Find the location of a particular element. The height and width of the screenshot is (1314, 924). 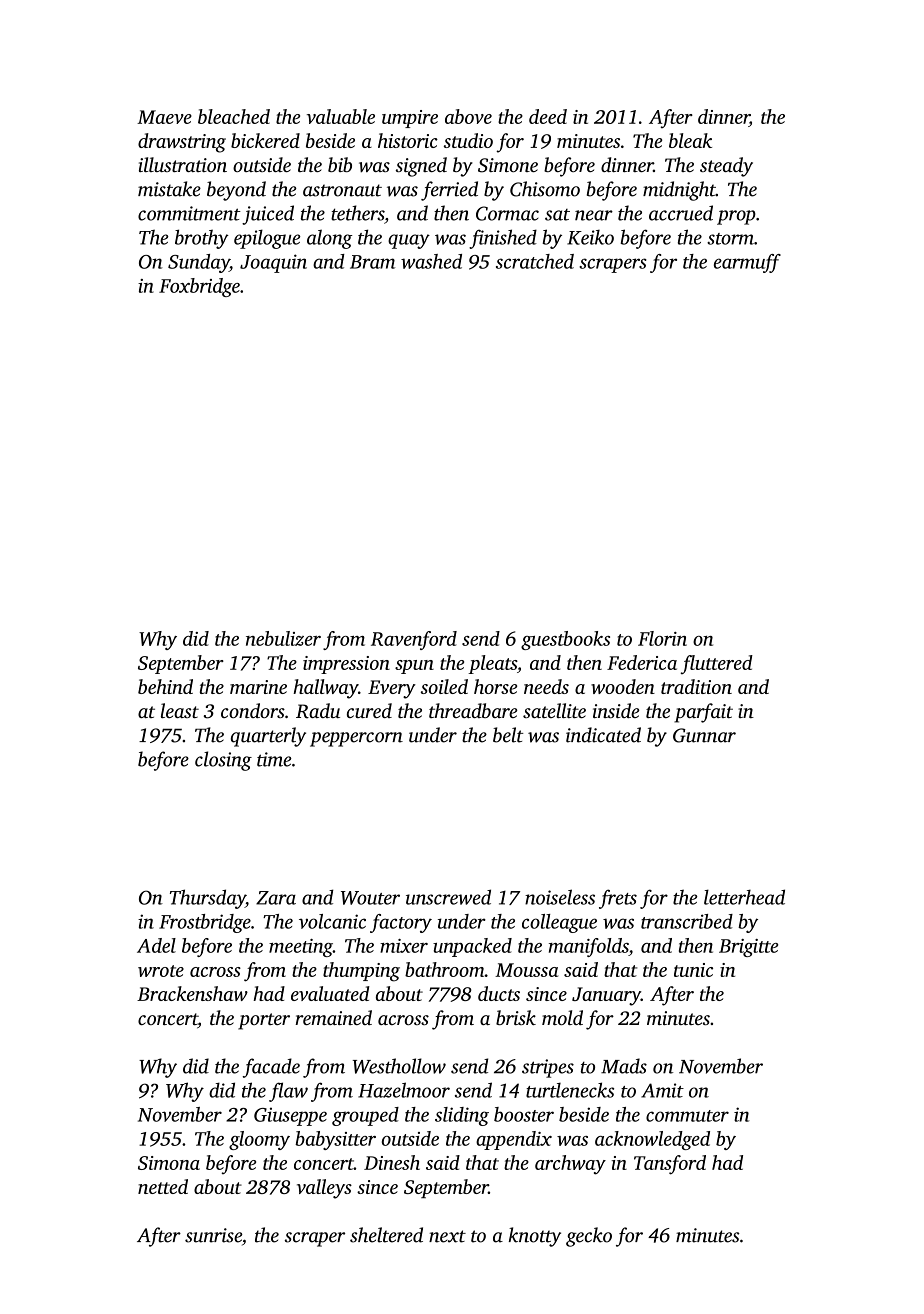

least is located at coordinates (180, 710).
